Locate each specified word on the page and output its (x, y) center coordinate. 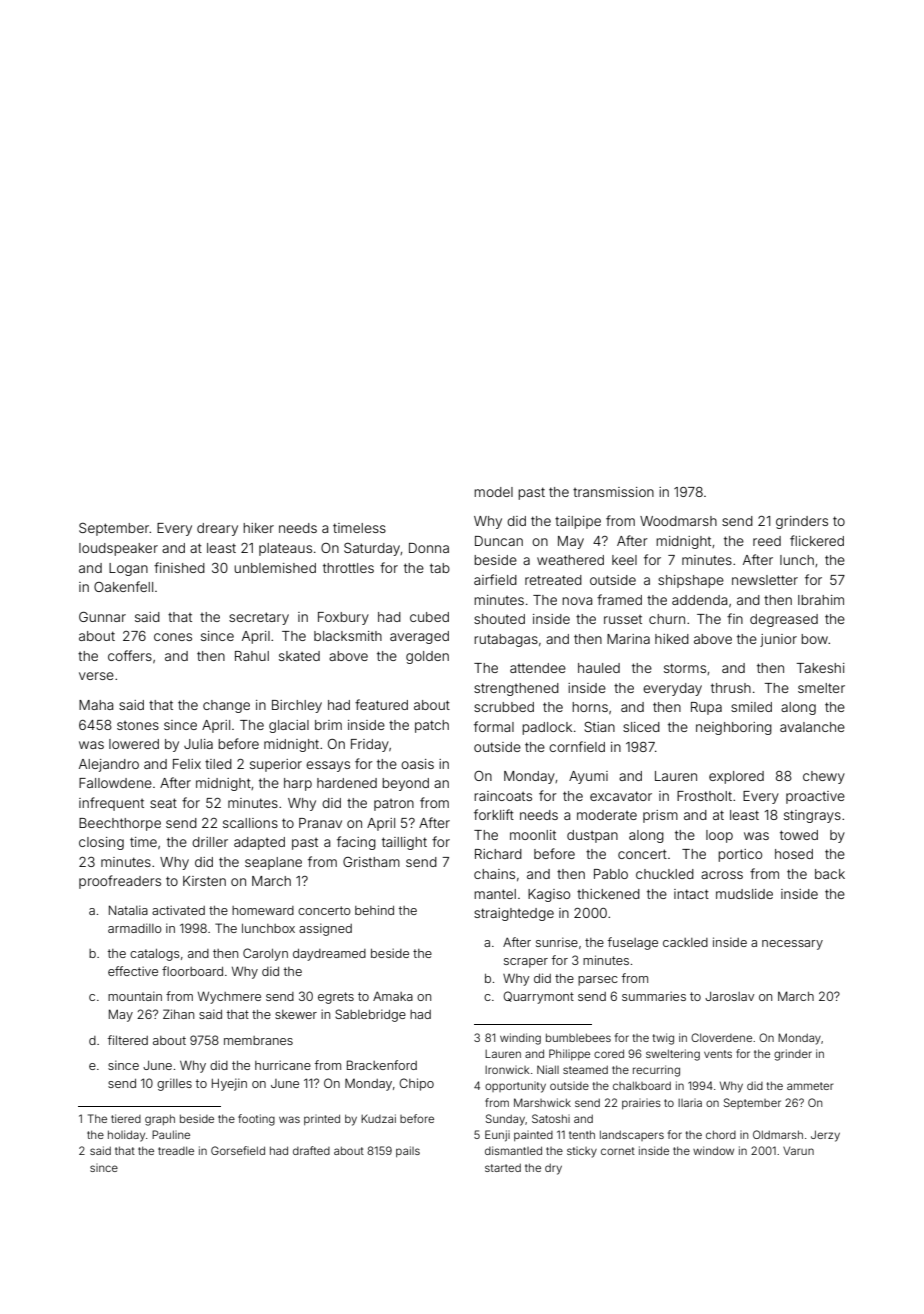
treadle (176, 1150)
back (830, 874)
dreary (217, 529)
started (503, 1168)
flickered (817, 540)
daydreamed (329, 955)
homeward (263, 910)
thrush (731, 688)
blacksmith (348, 636)
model (493, 492)
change (226, 706)
